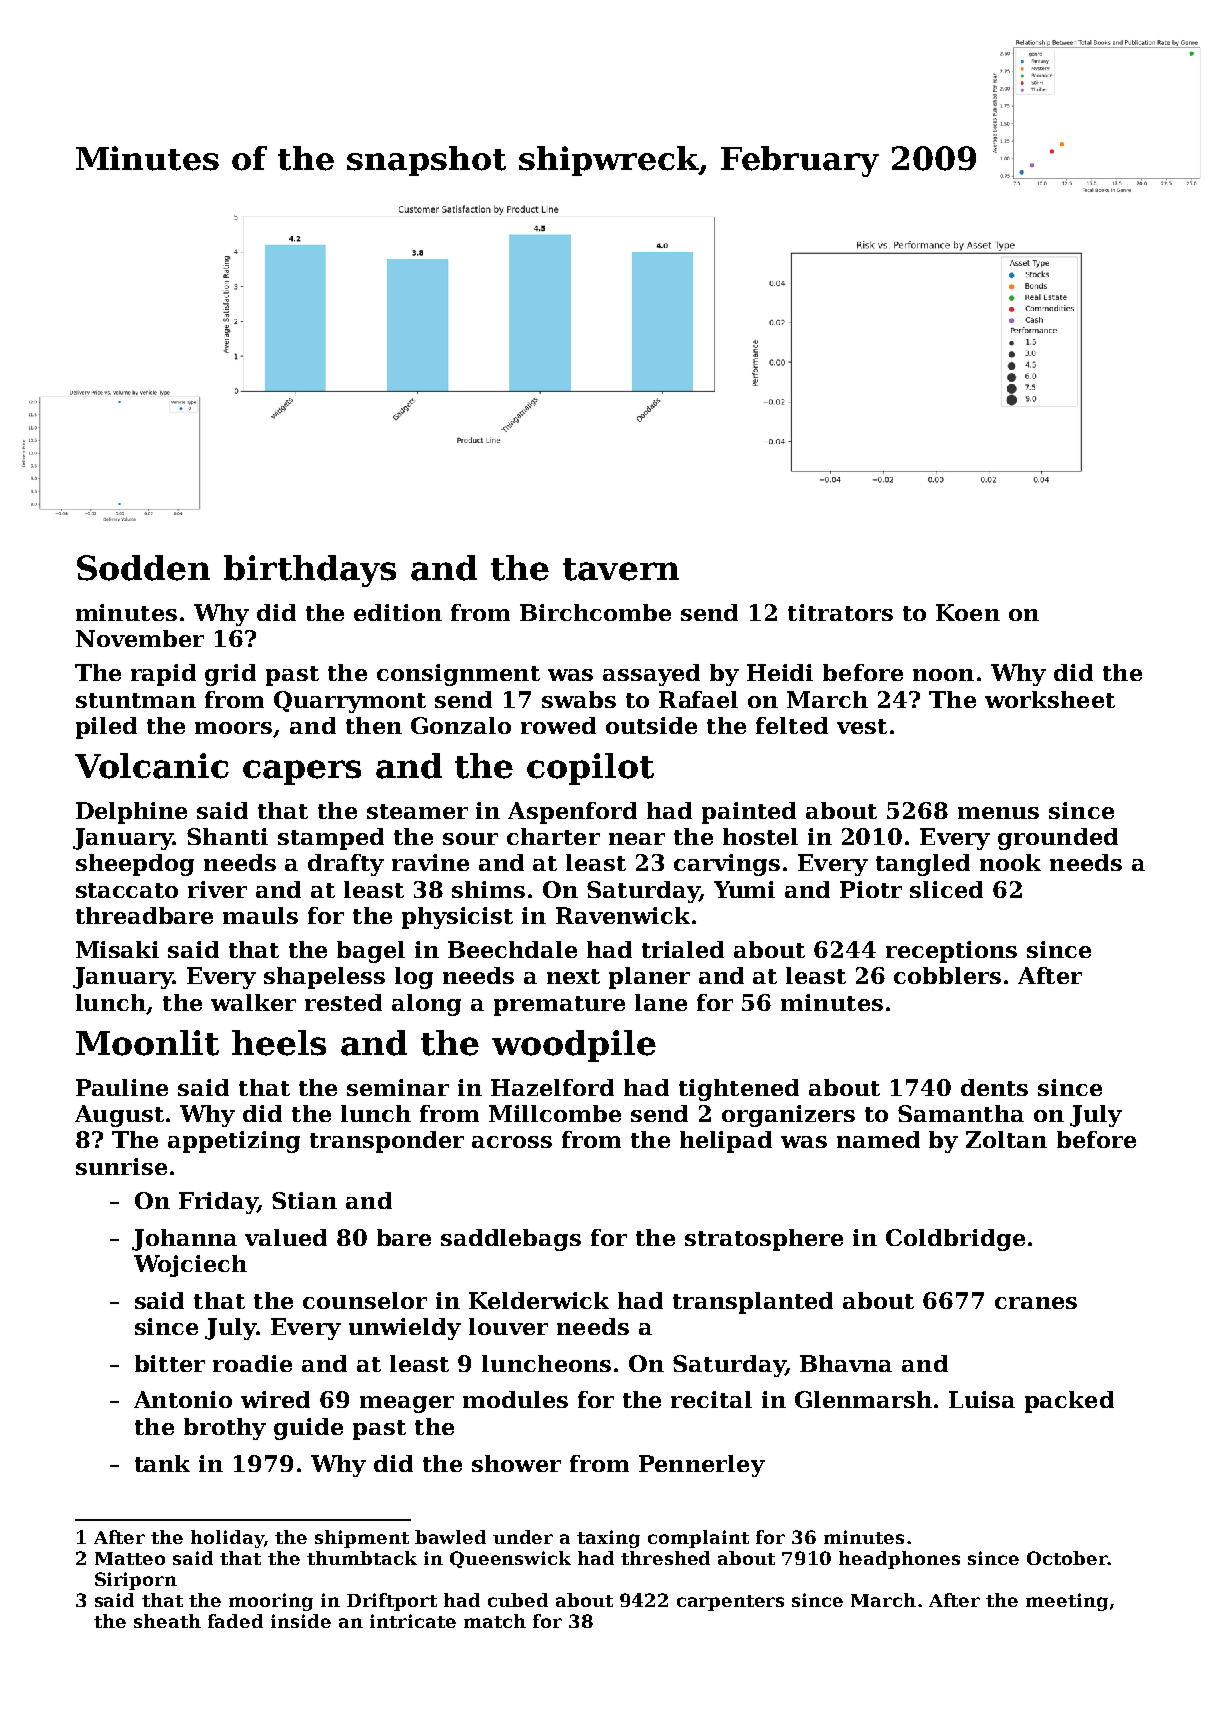 The image size is (1226, 1734). I want to click on named, so click(878, 1139).
